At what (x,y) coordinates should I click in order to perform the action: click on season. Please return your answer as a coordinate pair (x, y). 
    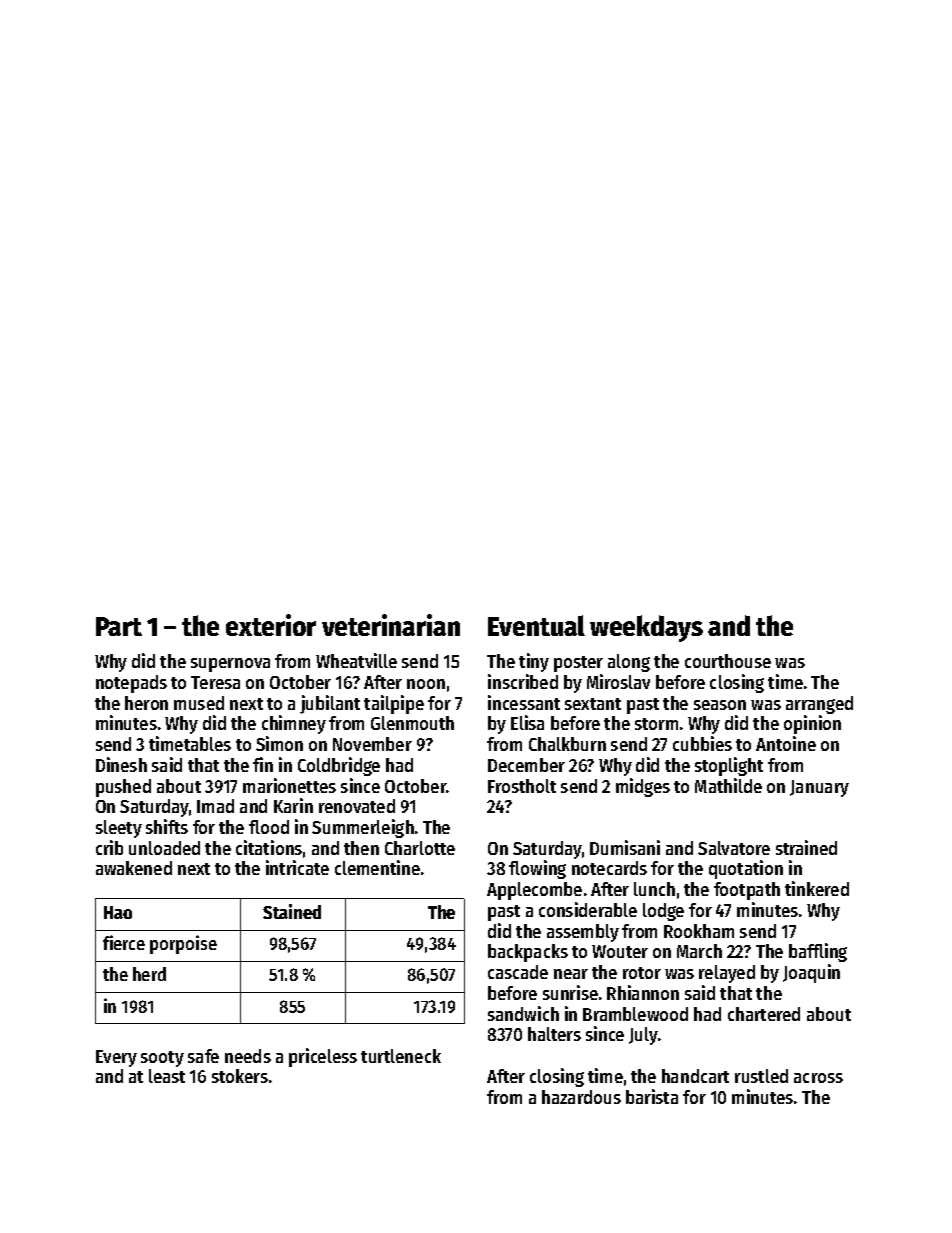
    Looking at the image, I should click on (720, 705).
